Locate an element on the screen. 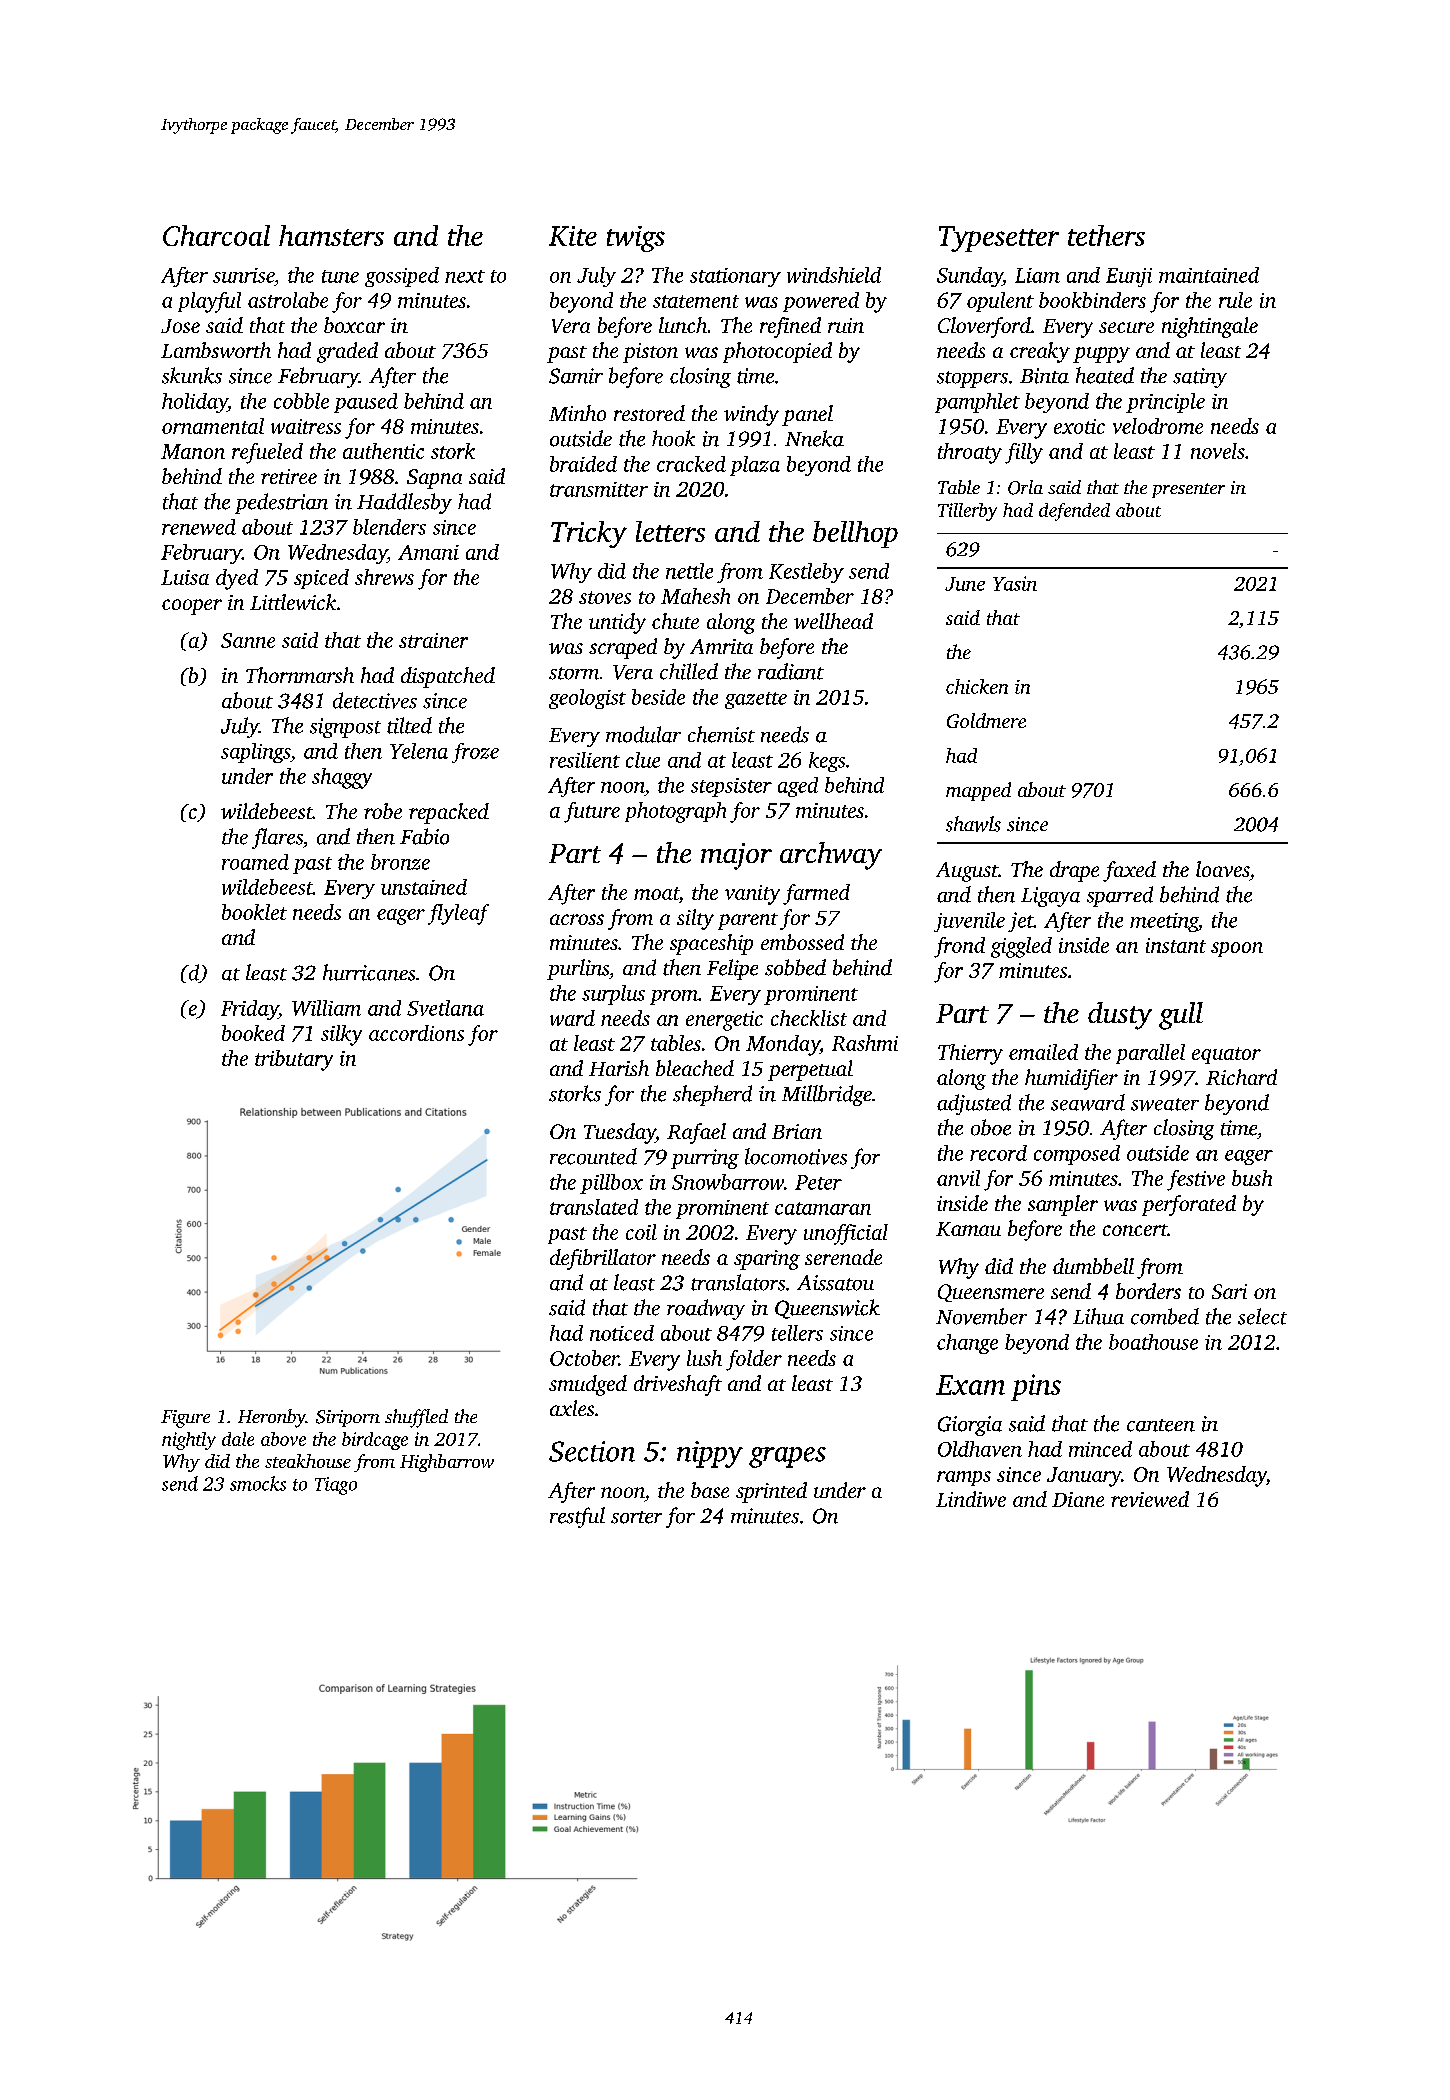 The image size is (1450, 2100). mapped is located at coordinates (978, 791).
